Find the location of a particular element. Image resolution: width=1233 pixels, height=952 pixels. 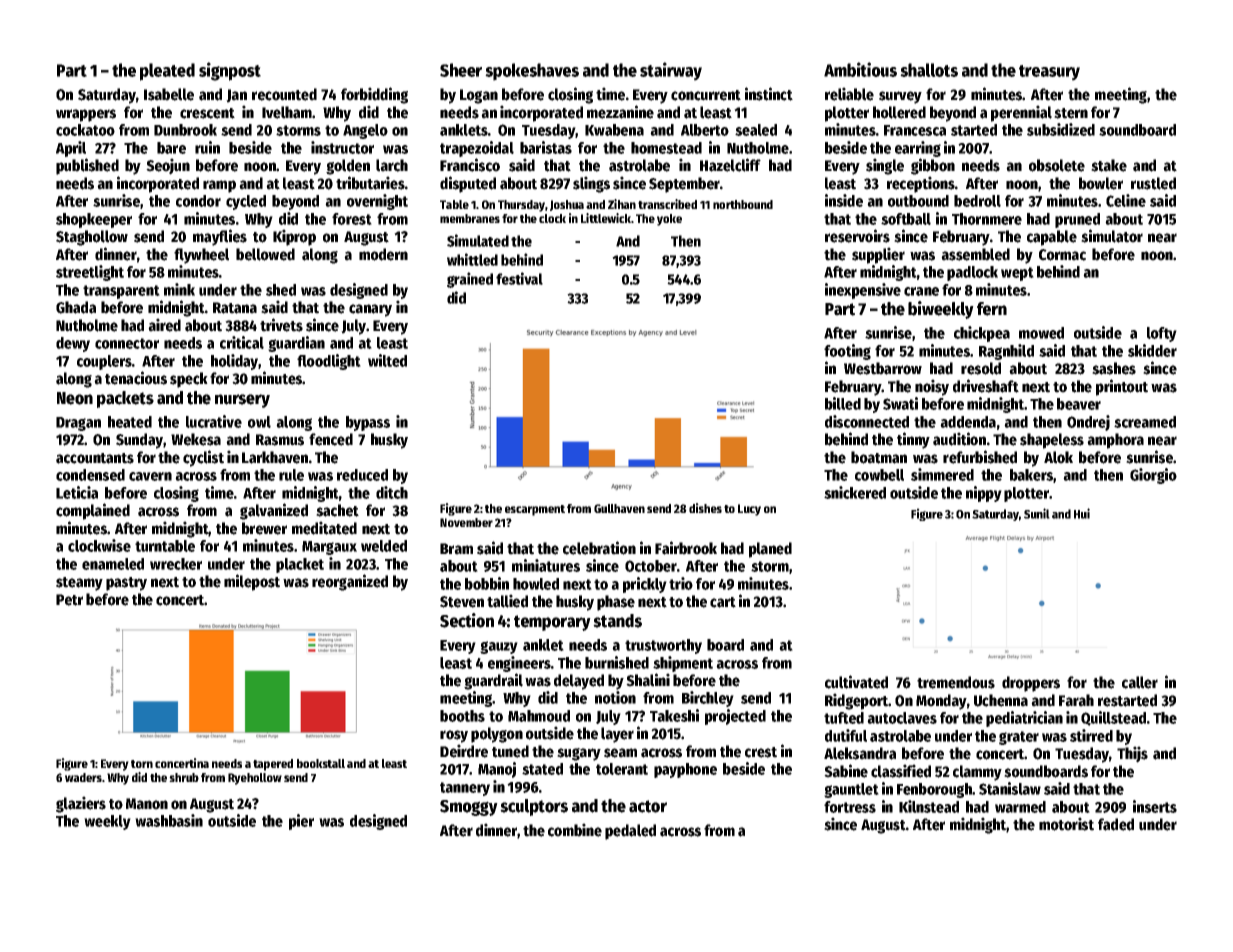

cockatoo is located at coordinates (85, 130).
